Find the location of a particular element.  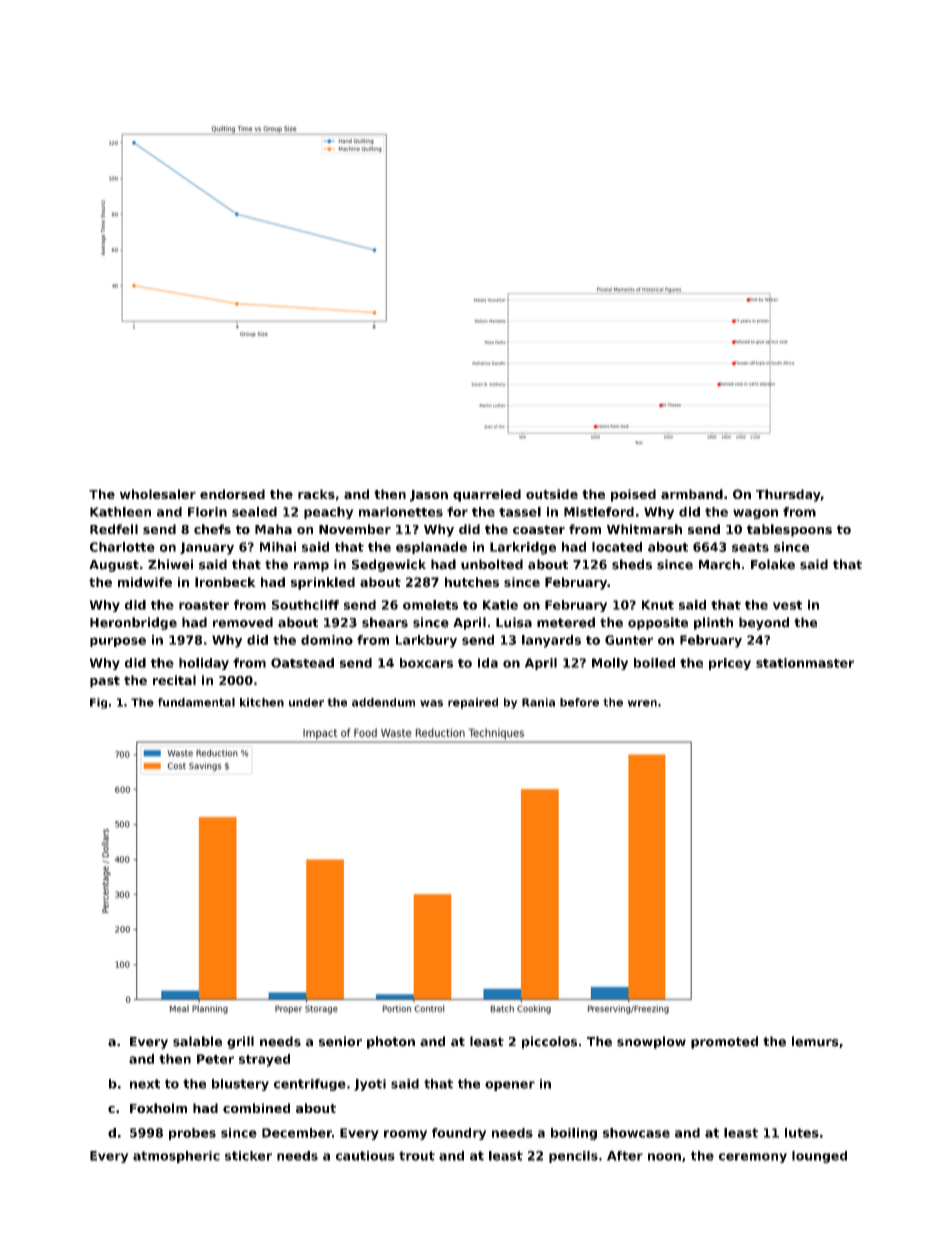

wagon is located at coordinates (755, 514).
